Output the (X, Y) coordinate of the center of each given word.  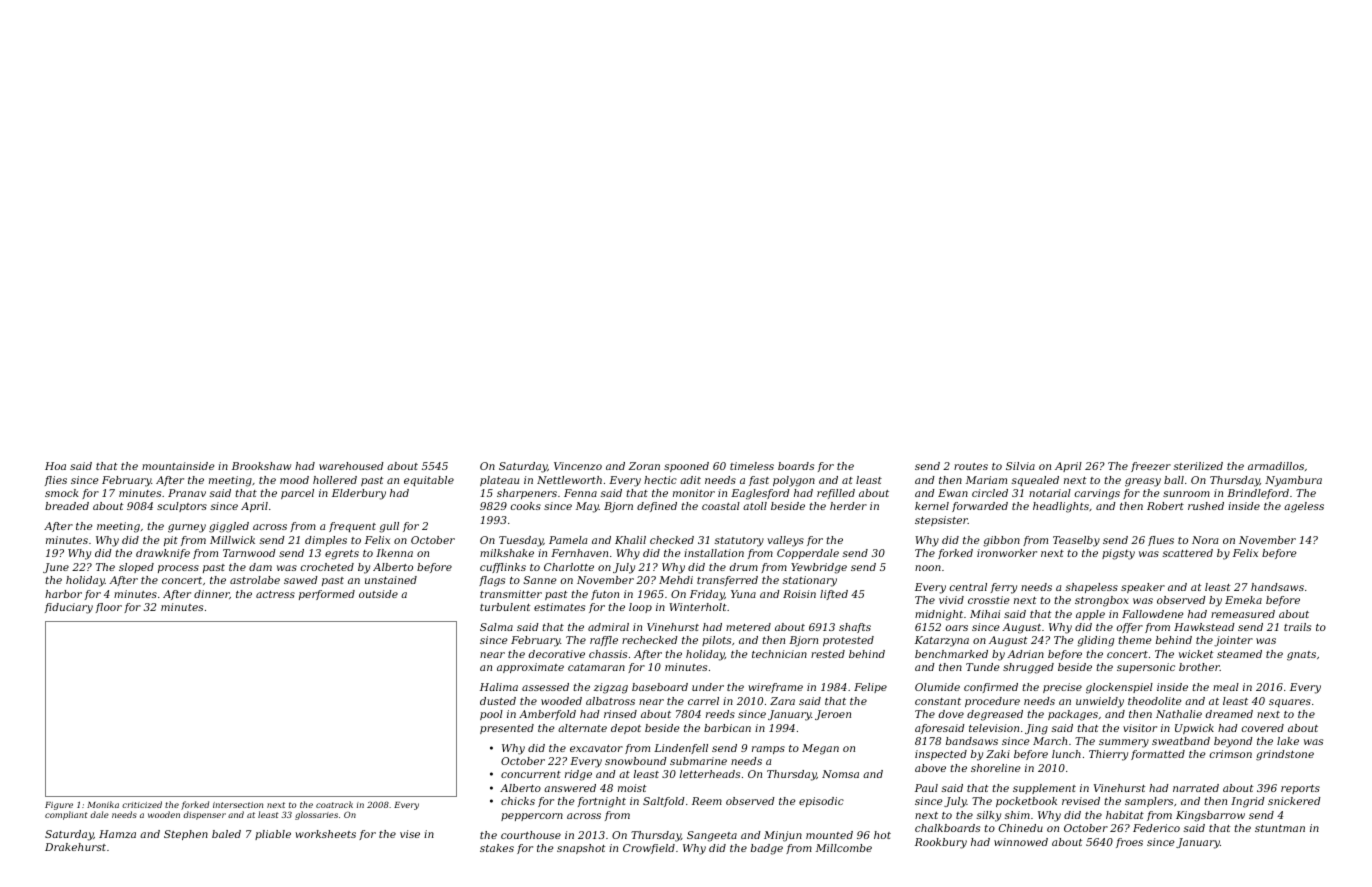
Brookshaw (261, 466)
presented (507, 729)
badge (767, 849)
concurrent (531, 774)
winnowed (1021, 842)
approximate (530, 668)
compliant (66, 815)
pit (171, 541)
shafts (855, 628)
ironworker (1007, 553)
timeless (752, 466)
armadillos (1276, 466)
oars (957, 628)
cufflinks (503, 568)
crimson (1231, 754)
